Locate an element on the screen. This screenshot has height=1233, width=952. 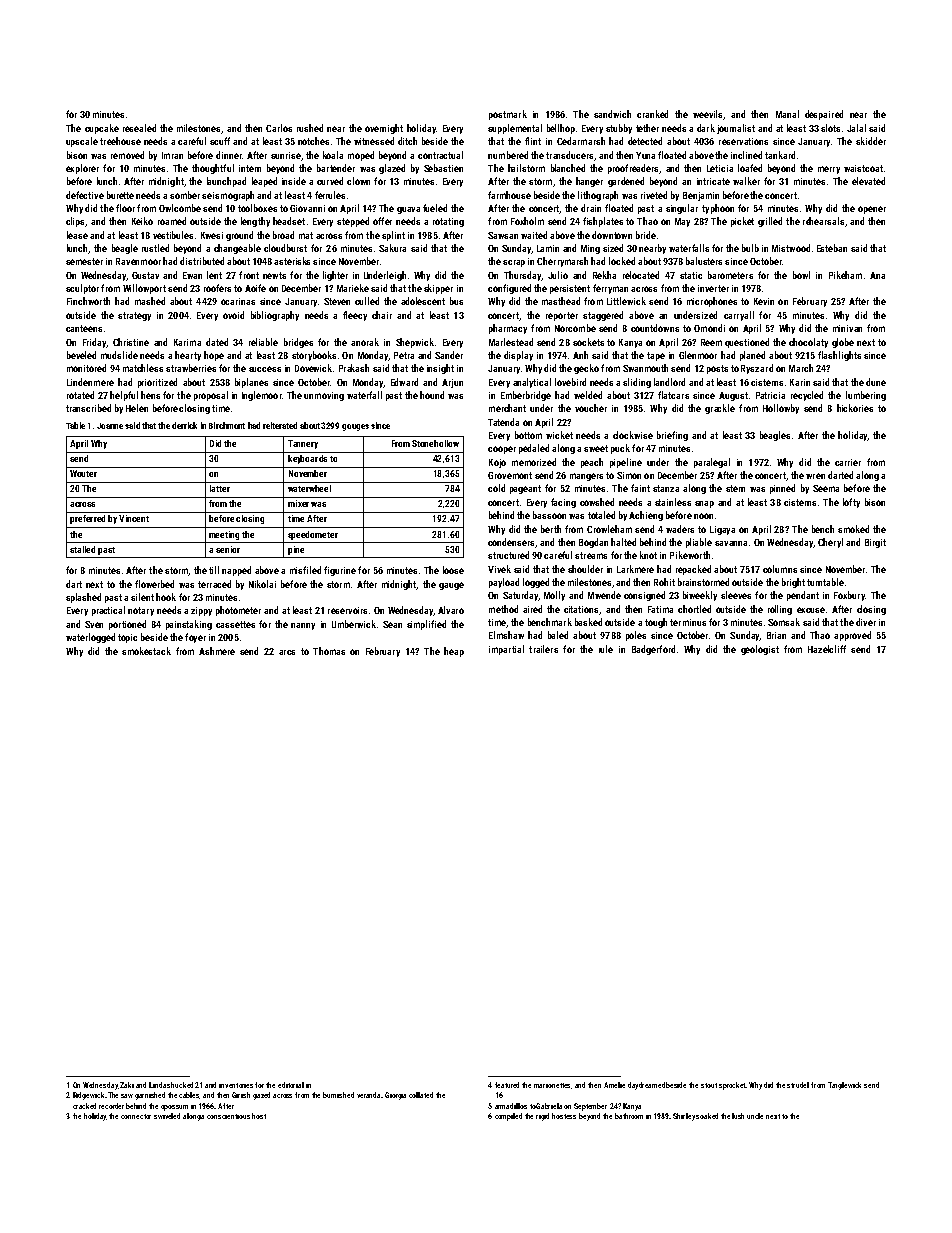
smokestack is located at coordinates (146, 651).
